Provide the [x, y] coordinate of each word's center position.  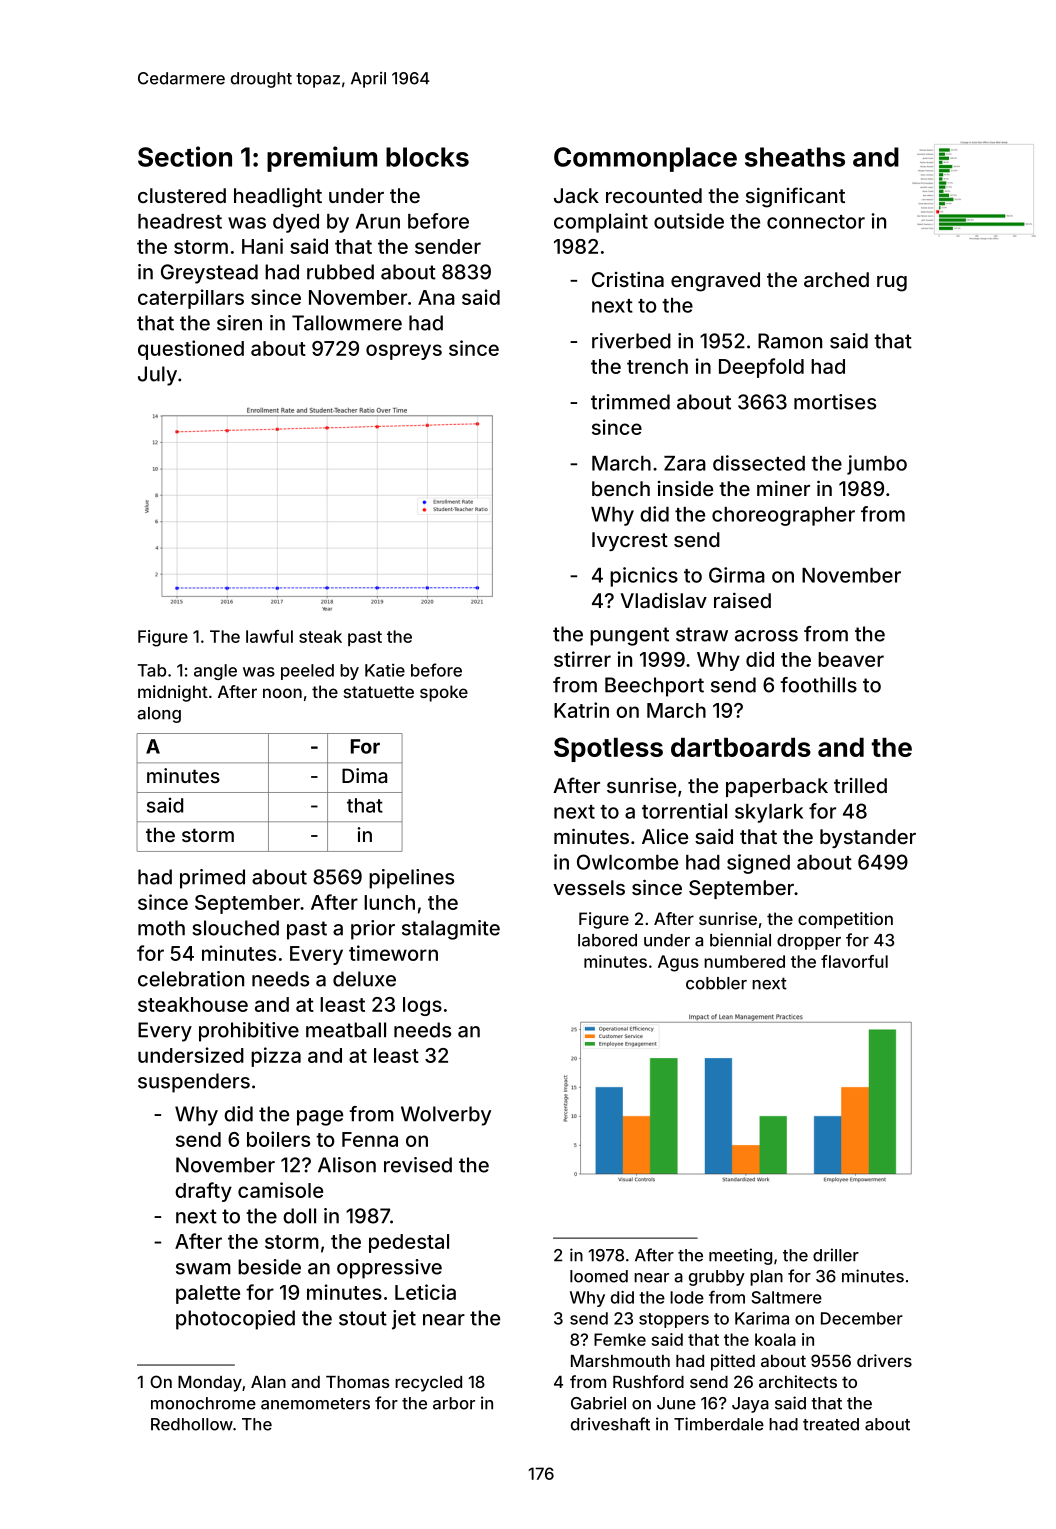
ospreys [404, 352]
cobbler [716, 983]
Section [185, 156]
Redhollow [192, 1424]
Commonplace [645, 159]
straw [702, 634]
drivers [884, 1360]
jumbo [877, 465]
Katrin [581, 710]
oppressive [389, 1269]
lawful [269, 636]
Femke [620, 1339]
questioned [191, 350]
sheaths [795, 157]
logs [422, 1006]
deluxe [364, 979]
